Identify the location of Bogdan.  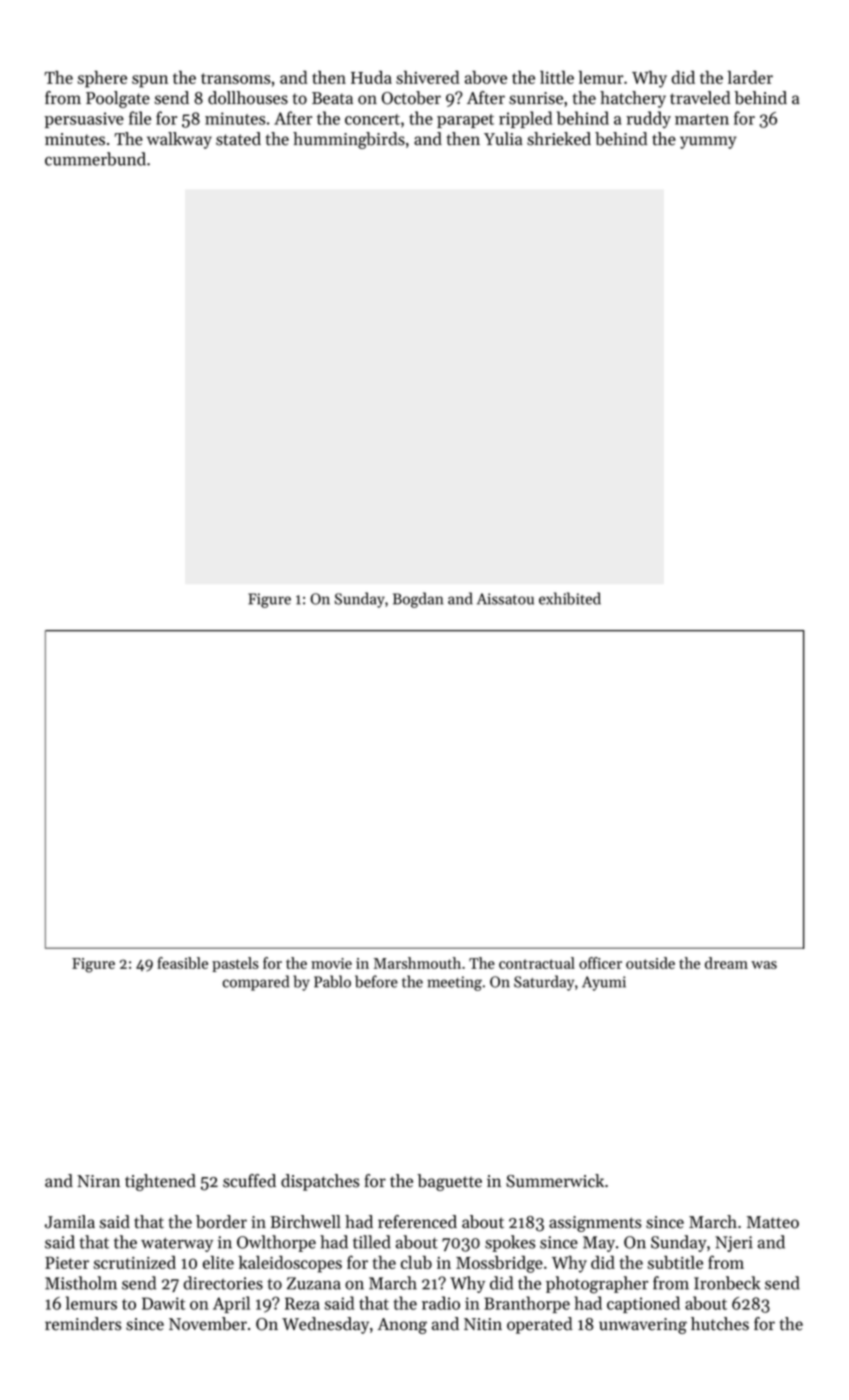
(418, 600).
